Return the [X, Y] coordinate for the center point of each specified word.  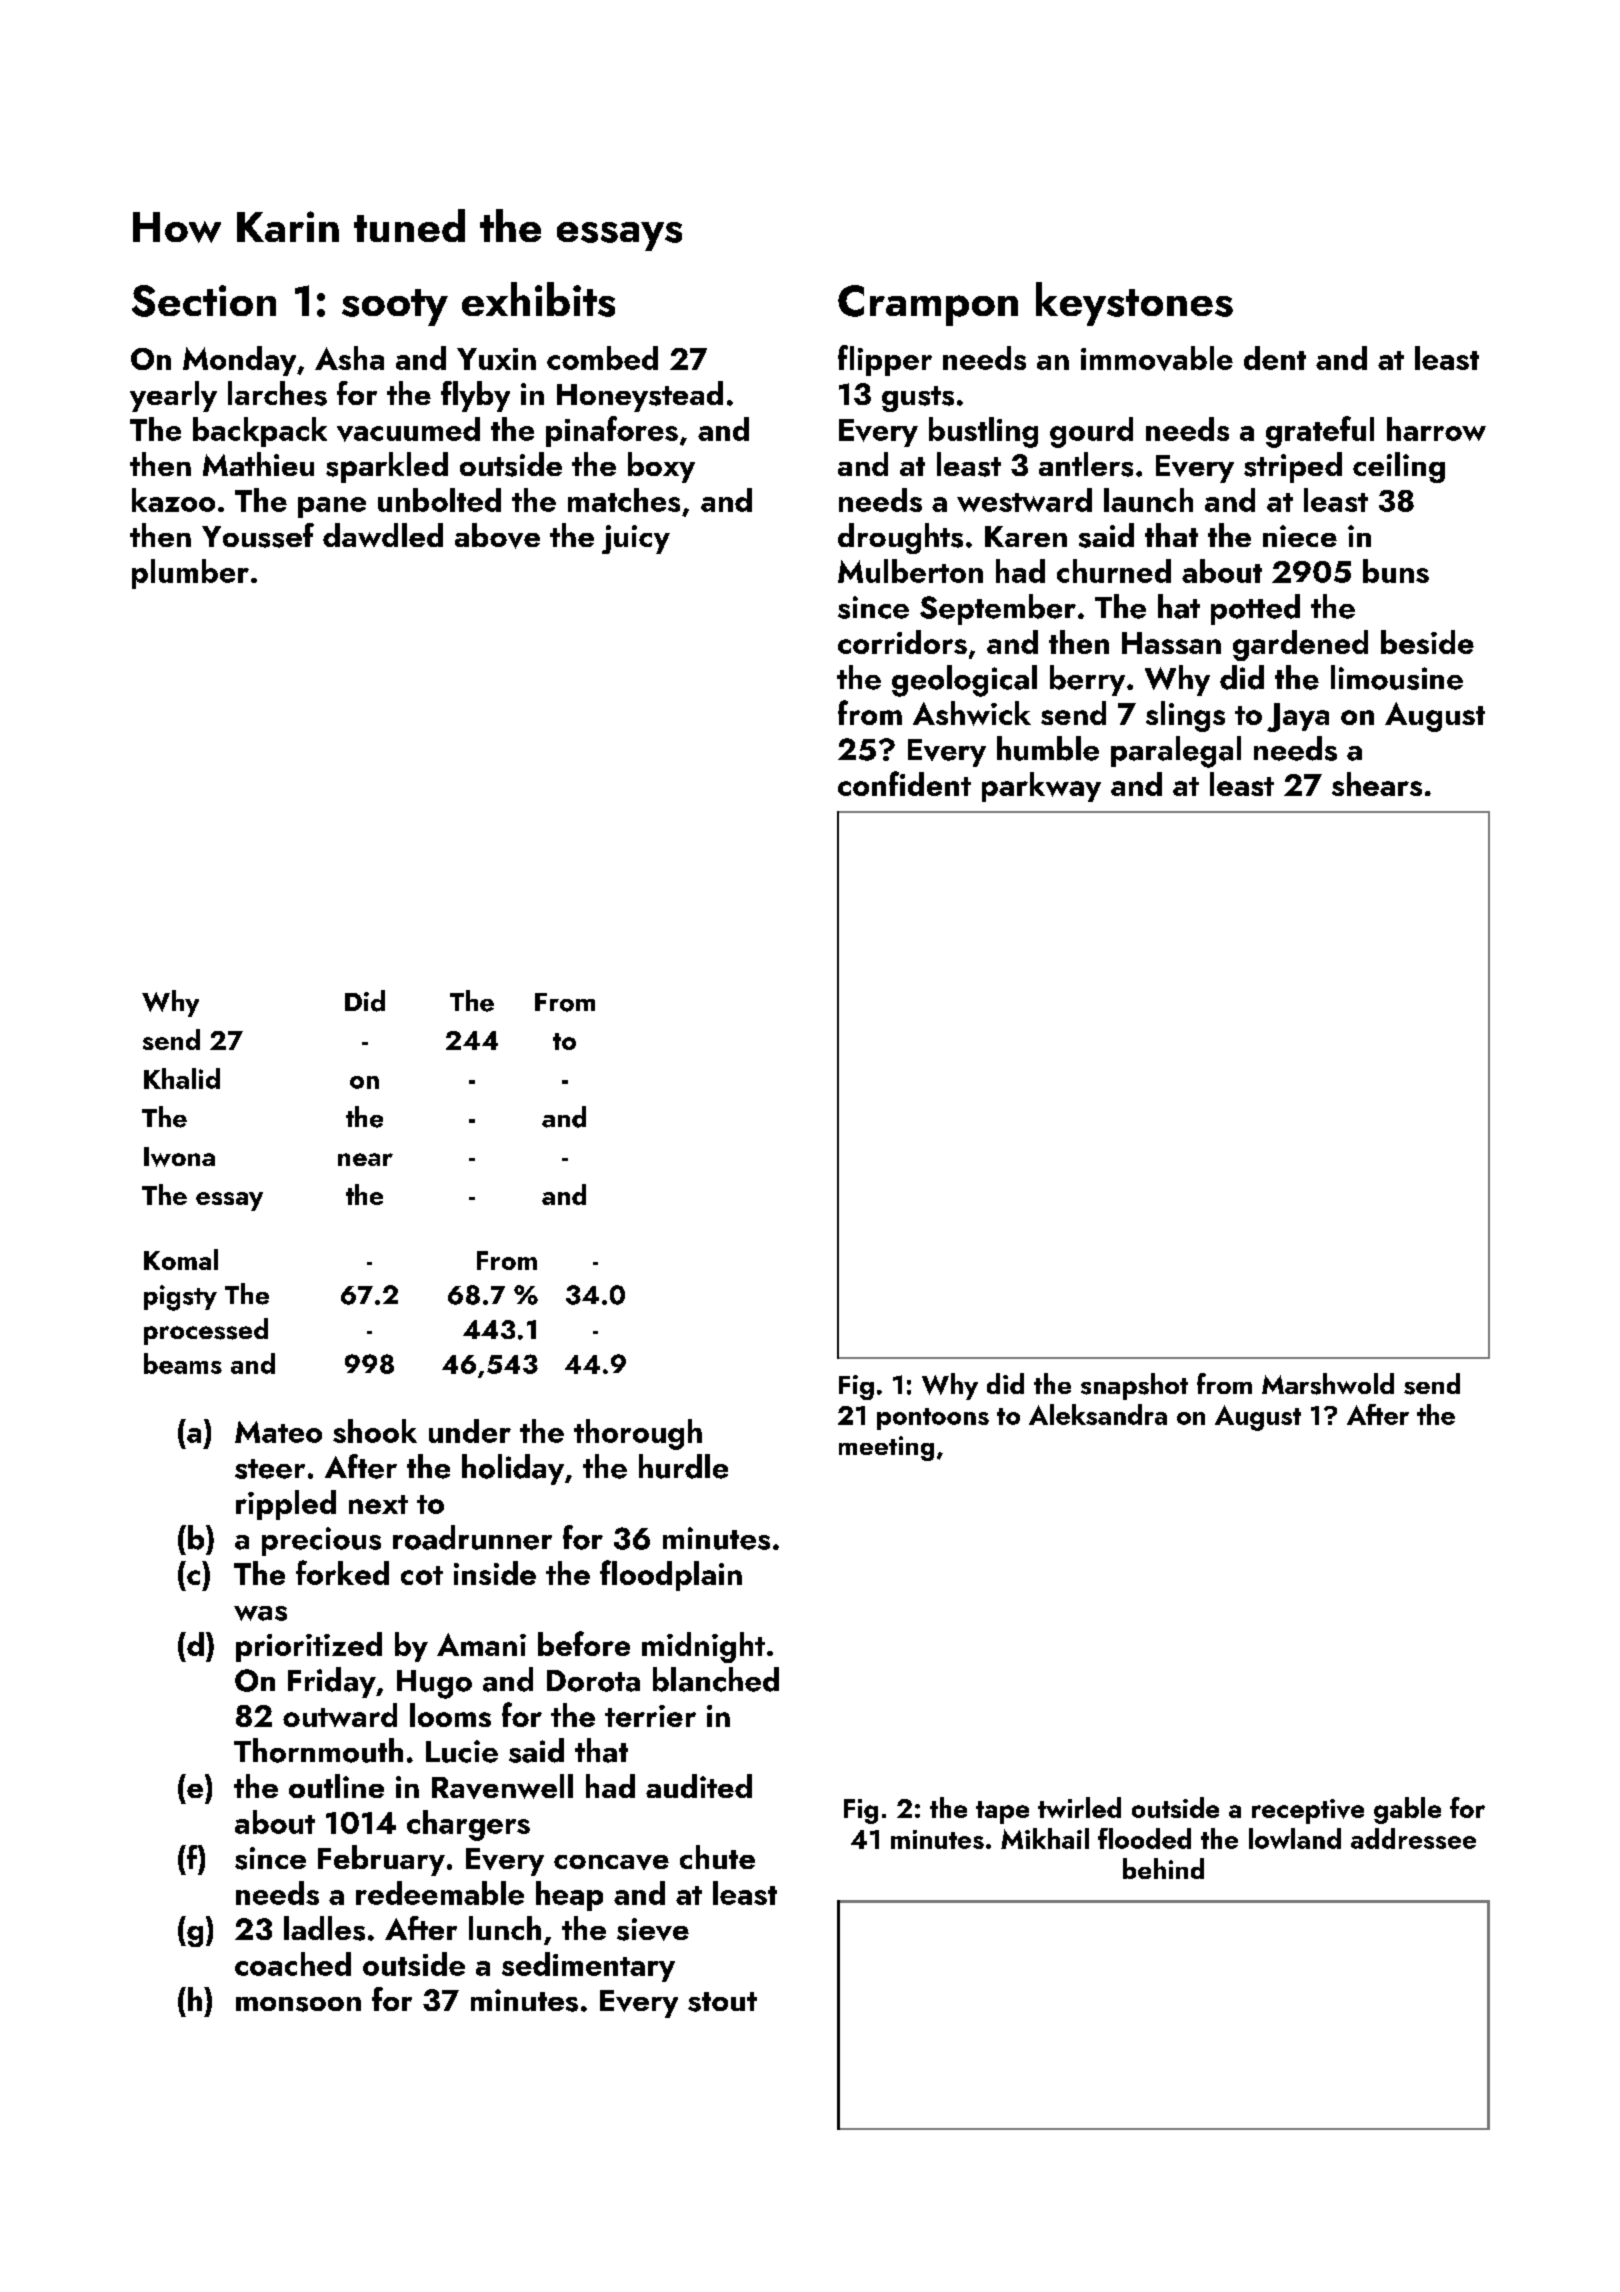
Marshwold [1328, 1384]
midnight [703, 1647]
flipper [885, 360]
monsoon [298, 2004]
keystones [1134, 304]
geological [964, 681]
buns [1396, 571]
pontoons [933, 1419]
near [365, 1159]
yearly [173, 396]
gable [1407, 1810]
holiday [513, 1469]
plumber [190, 574]
